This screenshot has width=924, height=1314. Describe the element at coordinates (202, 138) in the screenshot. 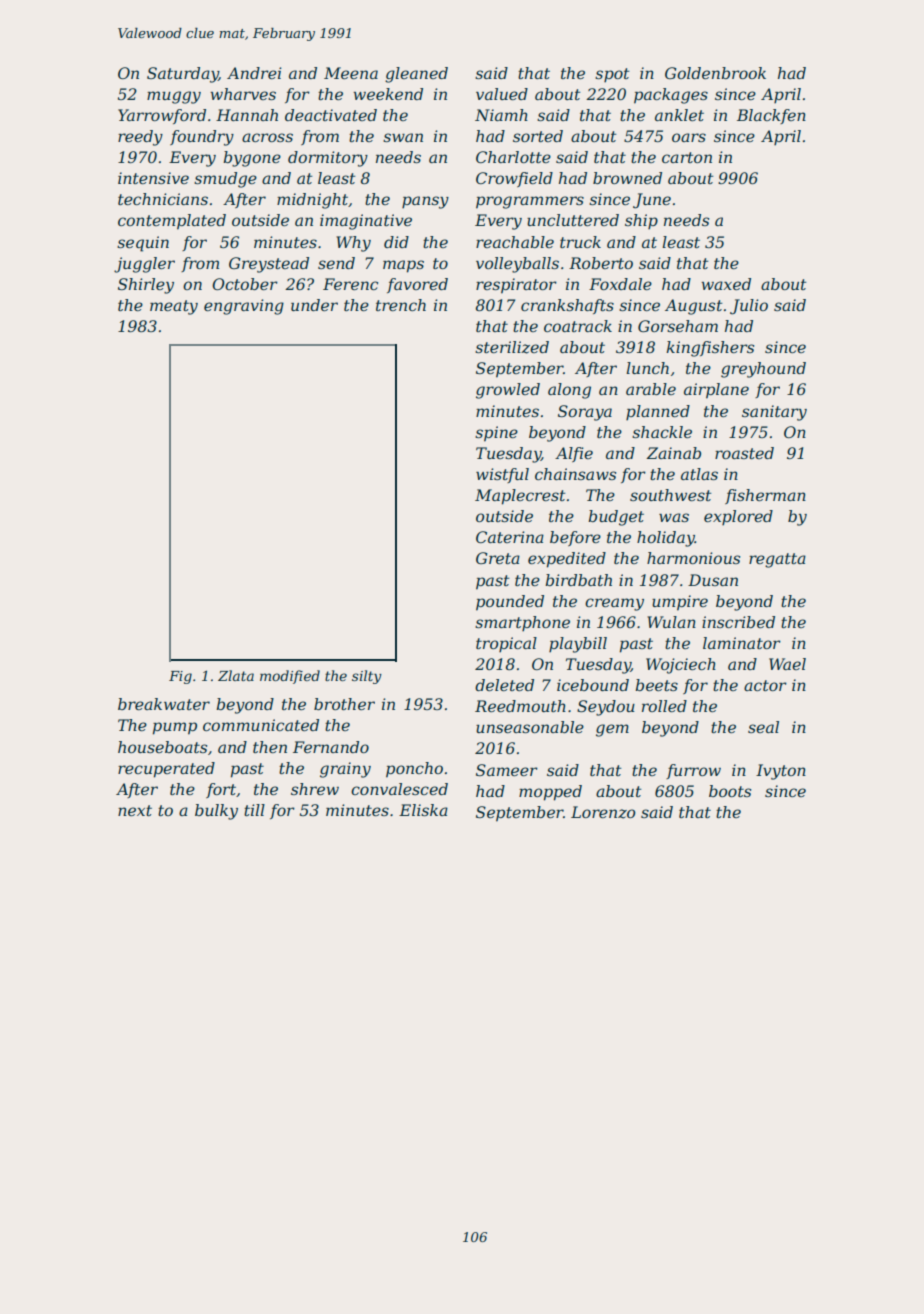

I see `foundry` at that location.
